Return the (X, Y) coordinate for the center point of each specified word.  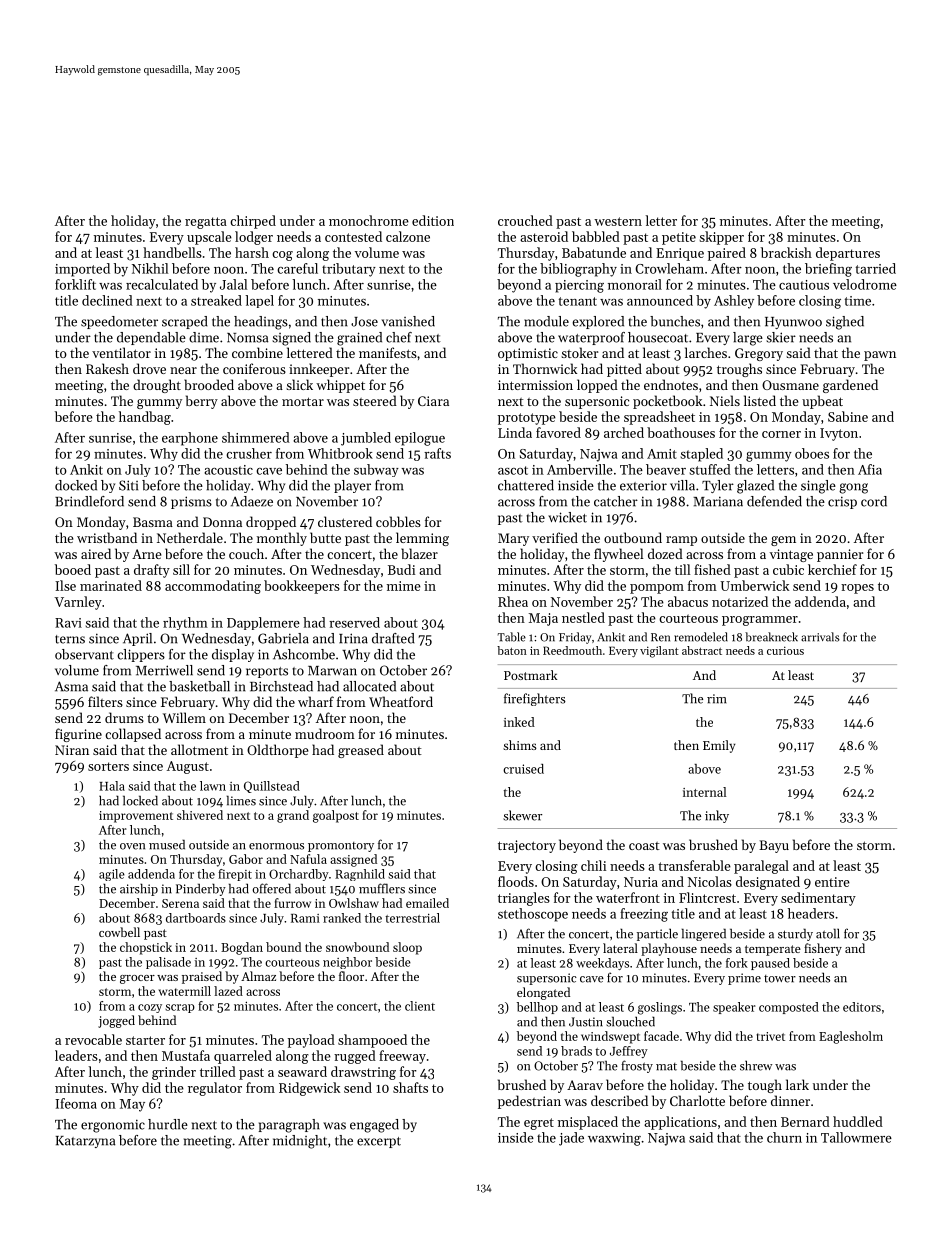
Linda (515, 432)
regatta (206, 223)
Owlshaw (354, 903)
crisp (842, 502)
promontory (341, 847)
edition (433, 220)
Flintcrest (707, 897)
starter (145, 1040)
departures (848, 254)
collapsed (133, 735)
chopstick (146, 948)
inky (717, 816)
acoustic (228, 470)
